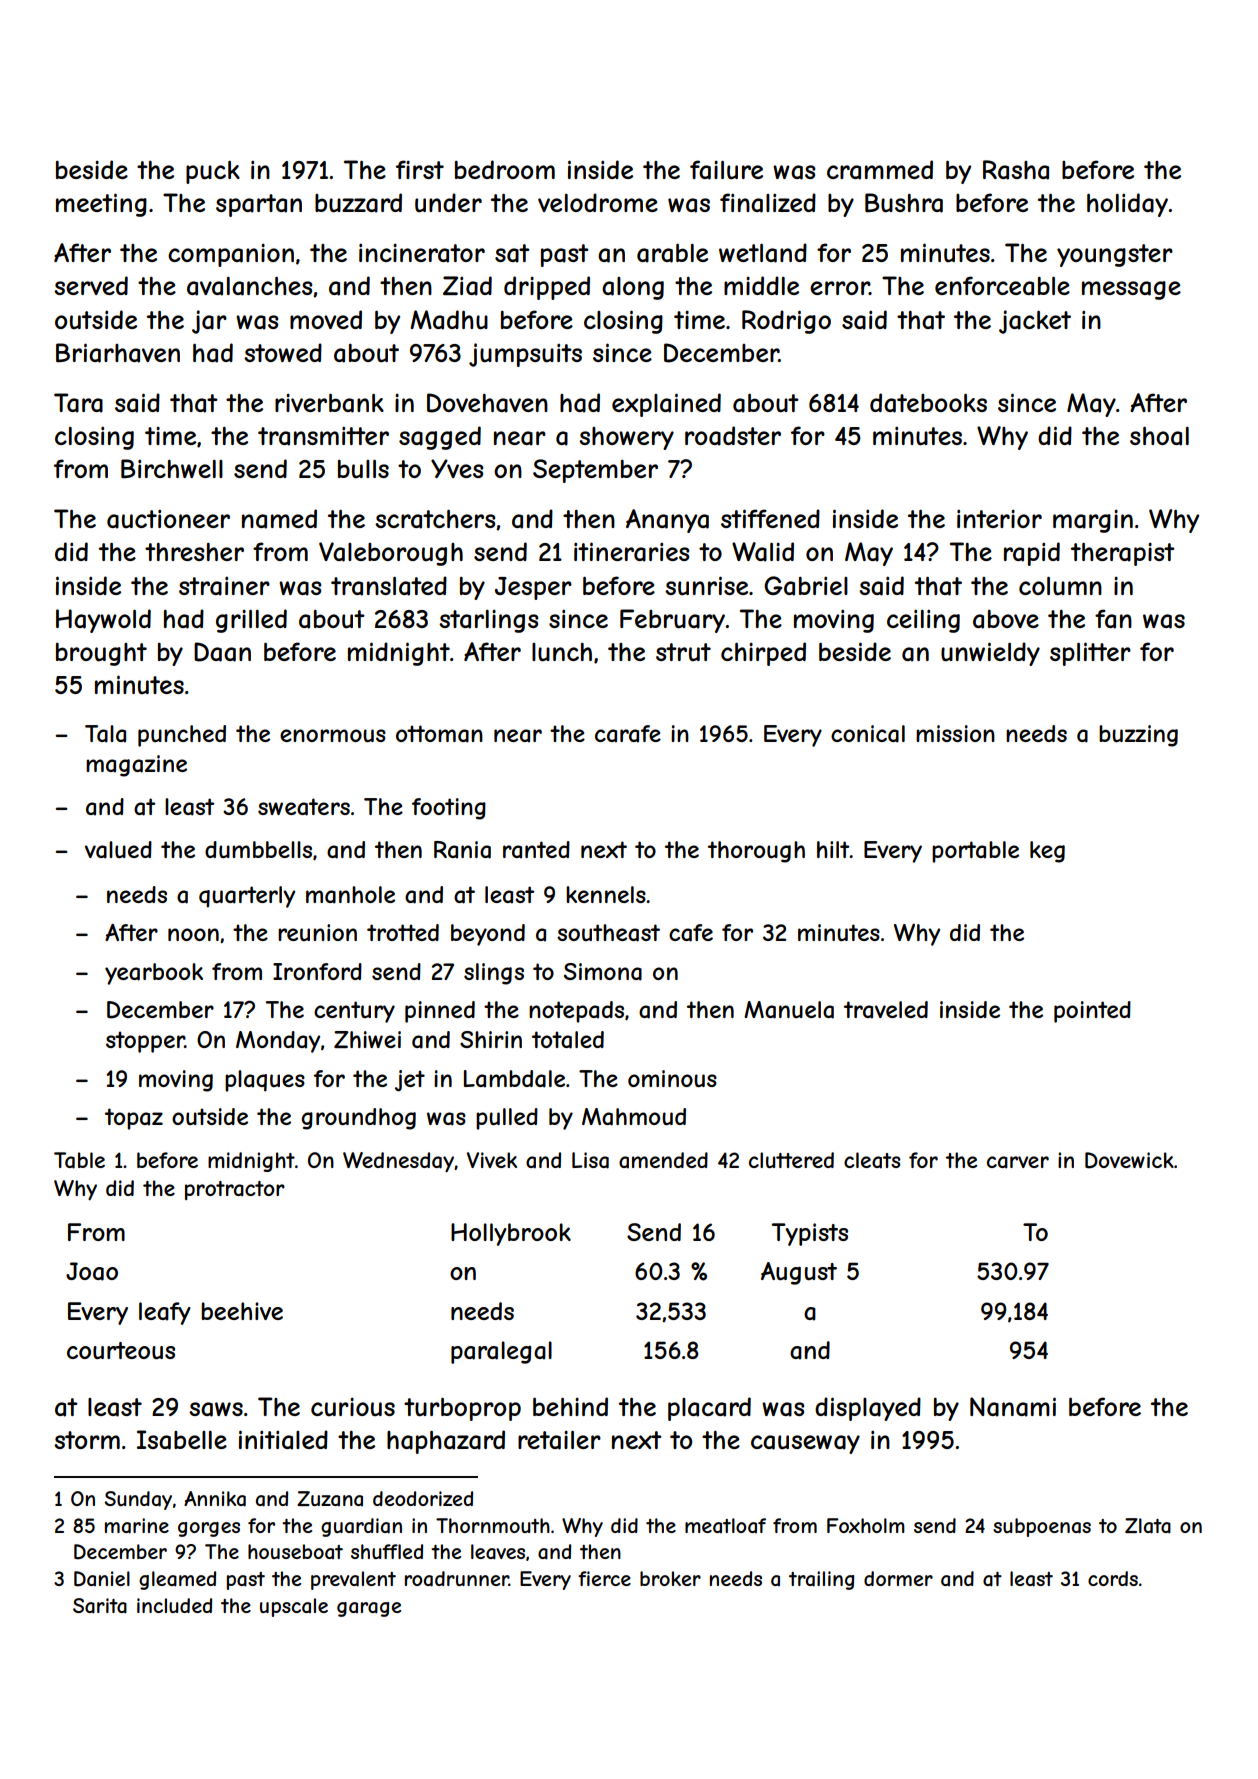 The width and height of the page is (1258, 1779). Describe the element at coordinates (134, 1119) in the page. I see `topaz` at that location.
